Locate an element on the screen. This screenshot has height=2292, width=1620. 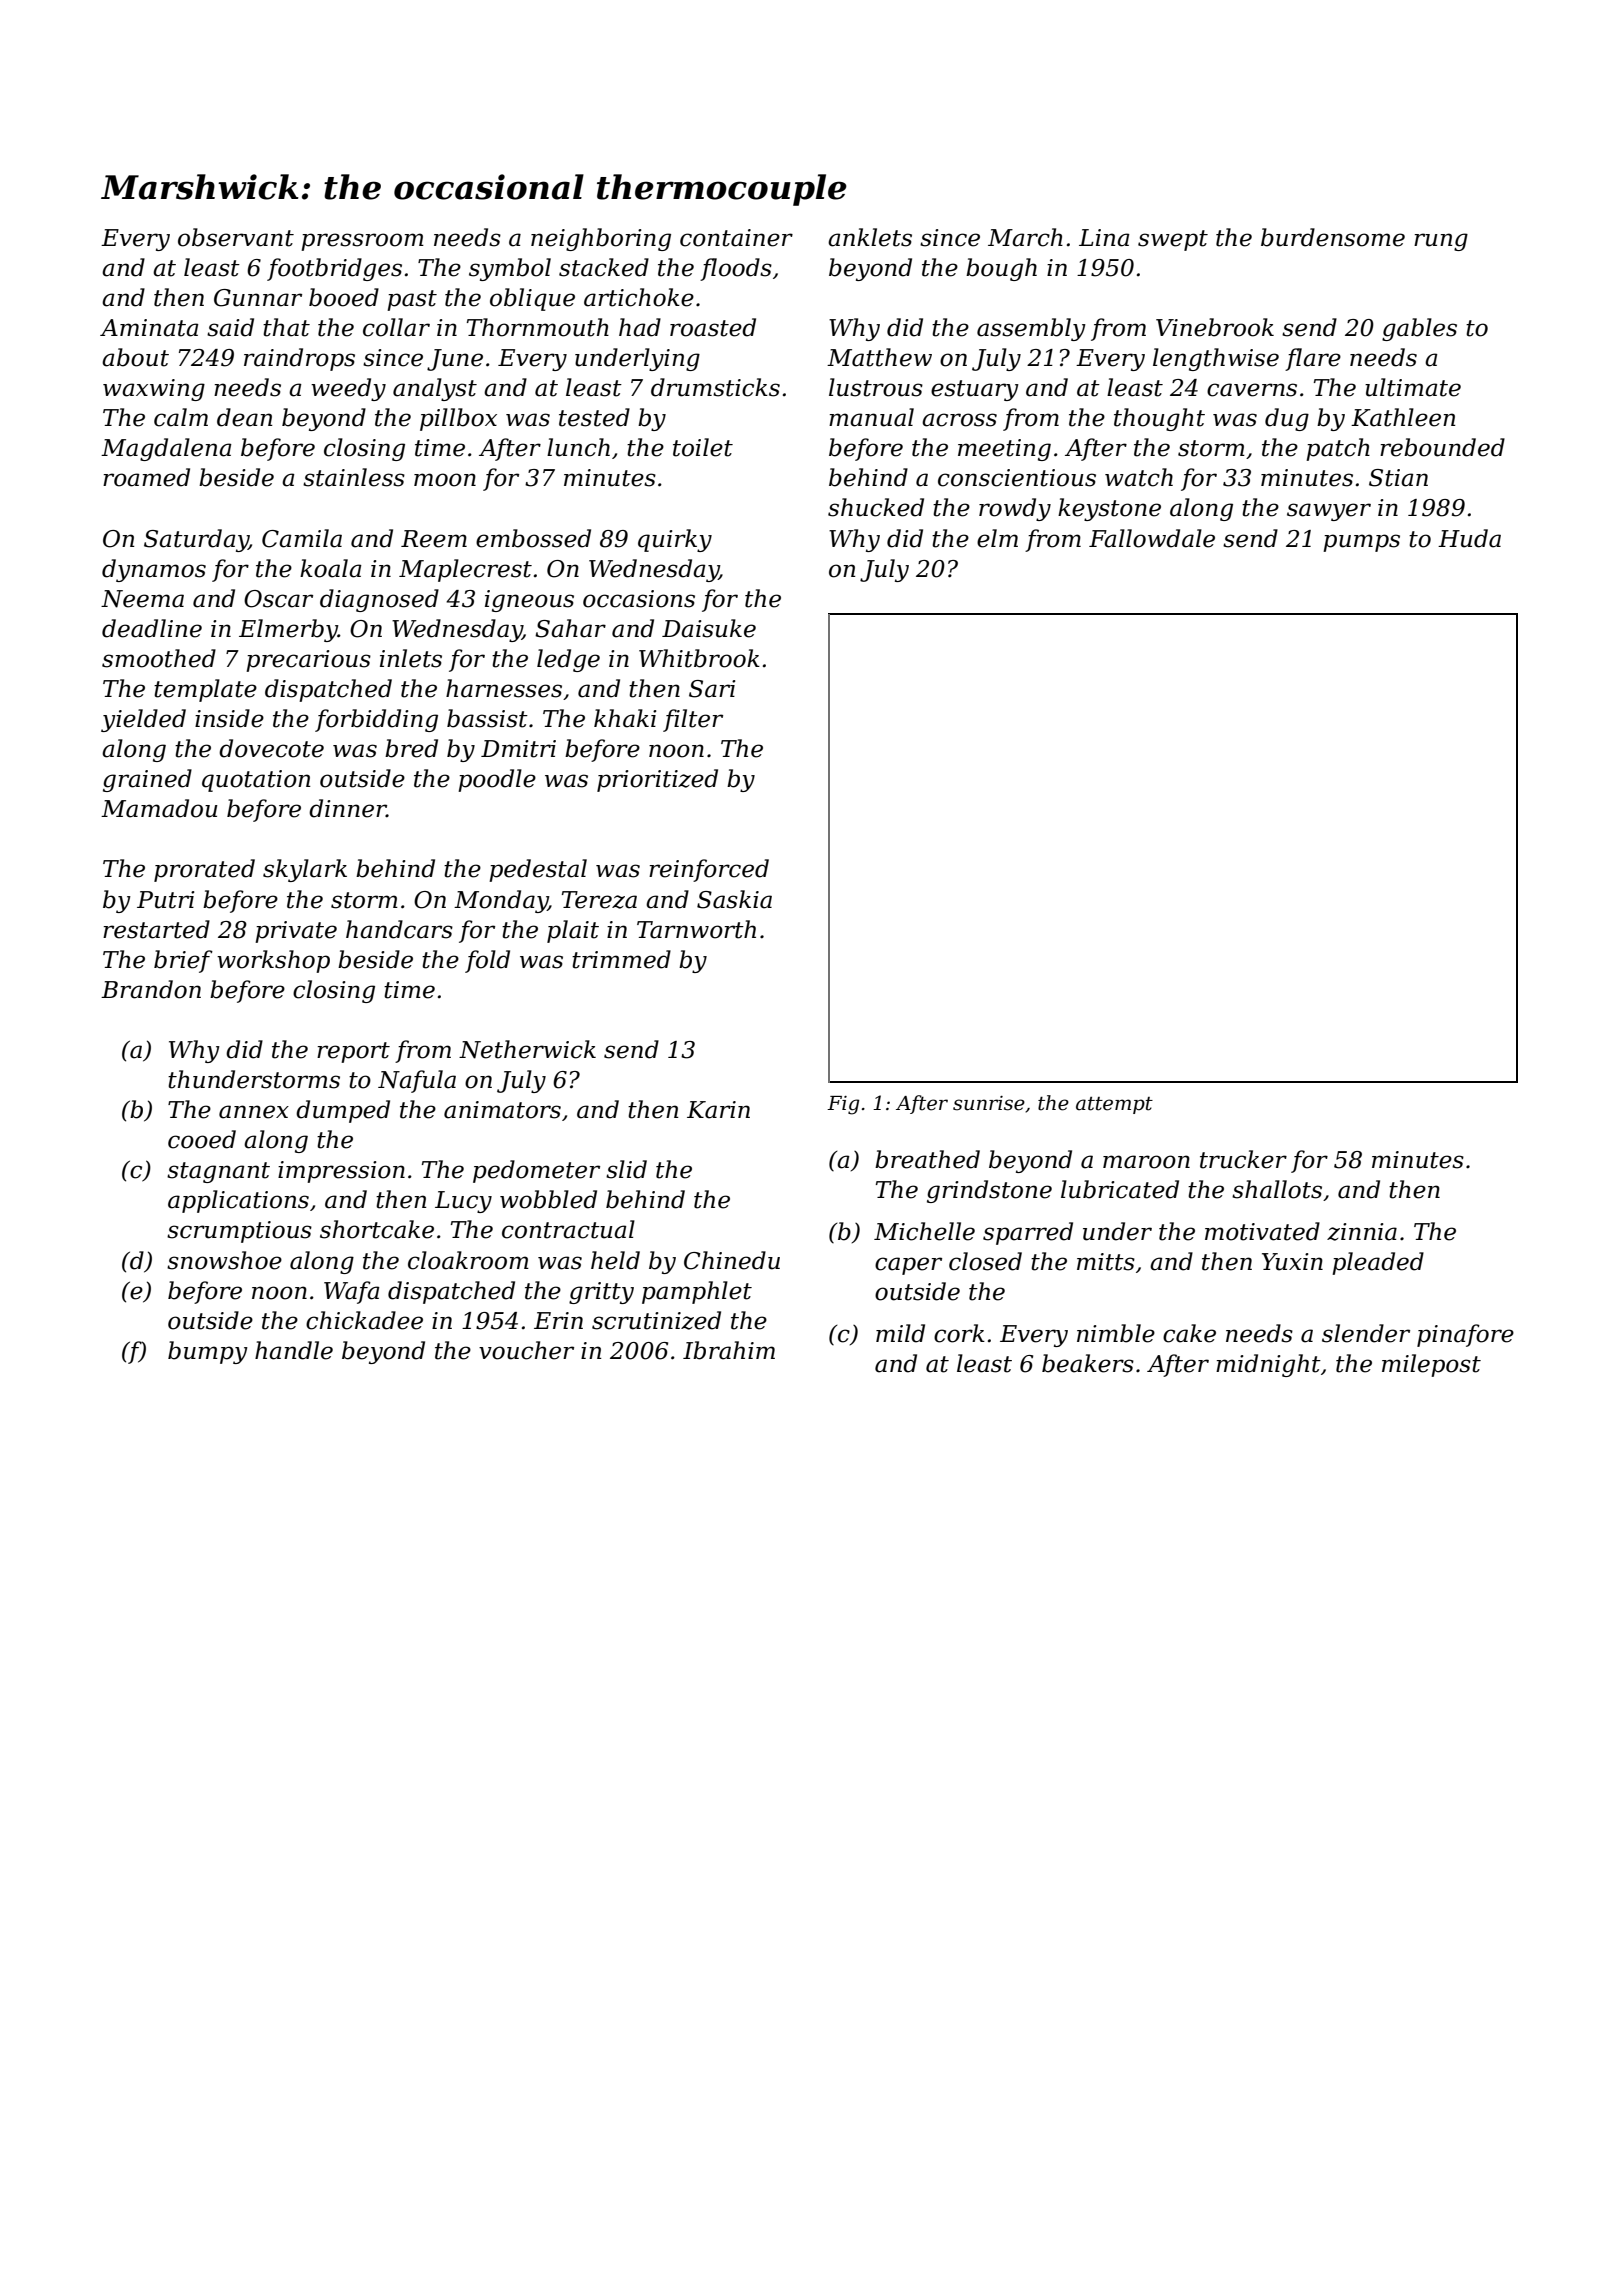
trucker is located at coordinates (1243, 1159).
